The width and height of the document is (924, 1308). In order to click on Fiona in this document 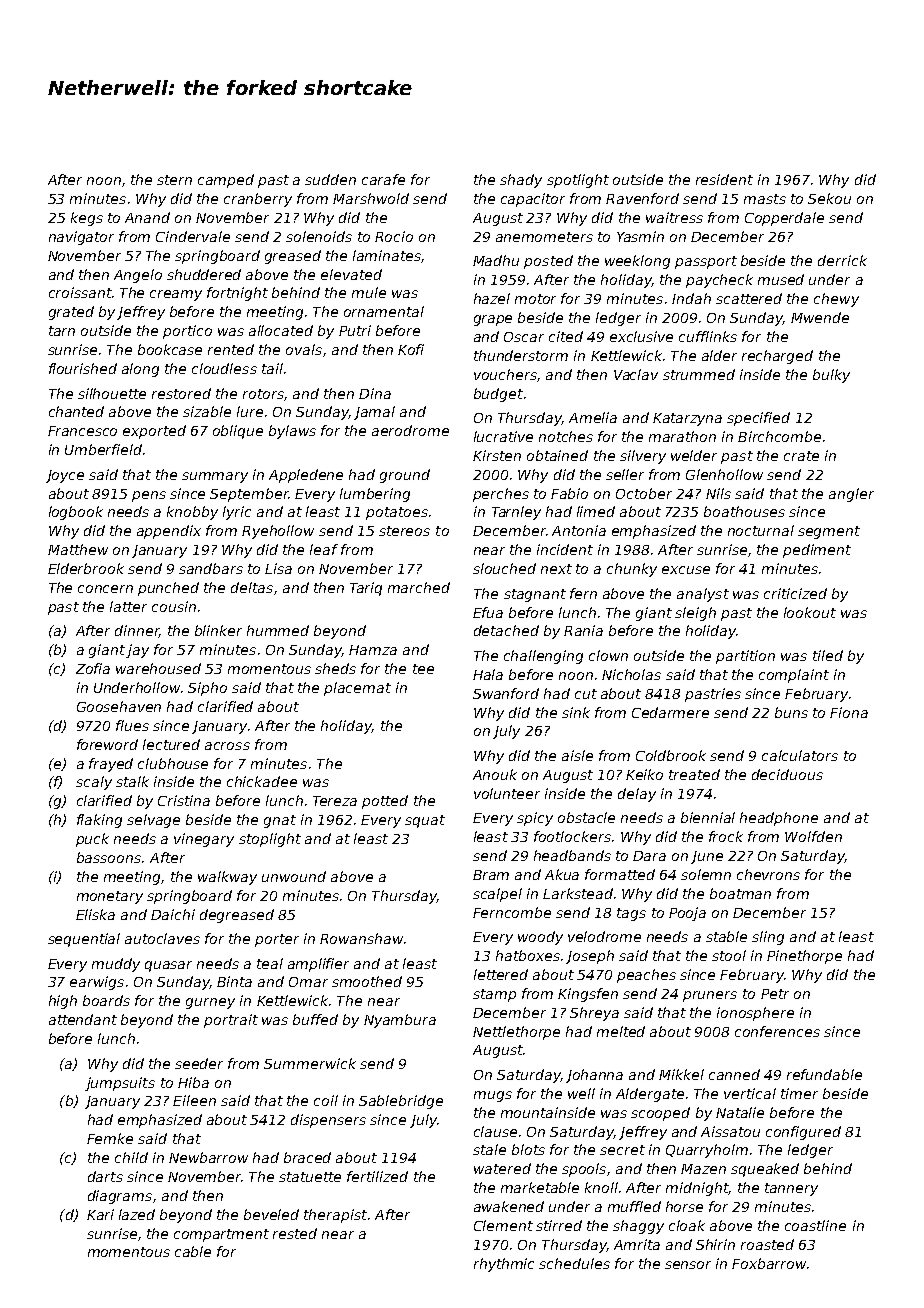, I will do `click(849, 712)`.
